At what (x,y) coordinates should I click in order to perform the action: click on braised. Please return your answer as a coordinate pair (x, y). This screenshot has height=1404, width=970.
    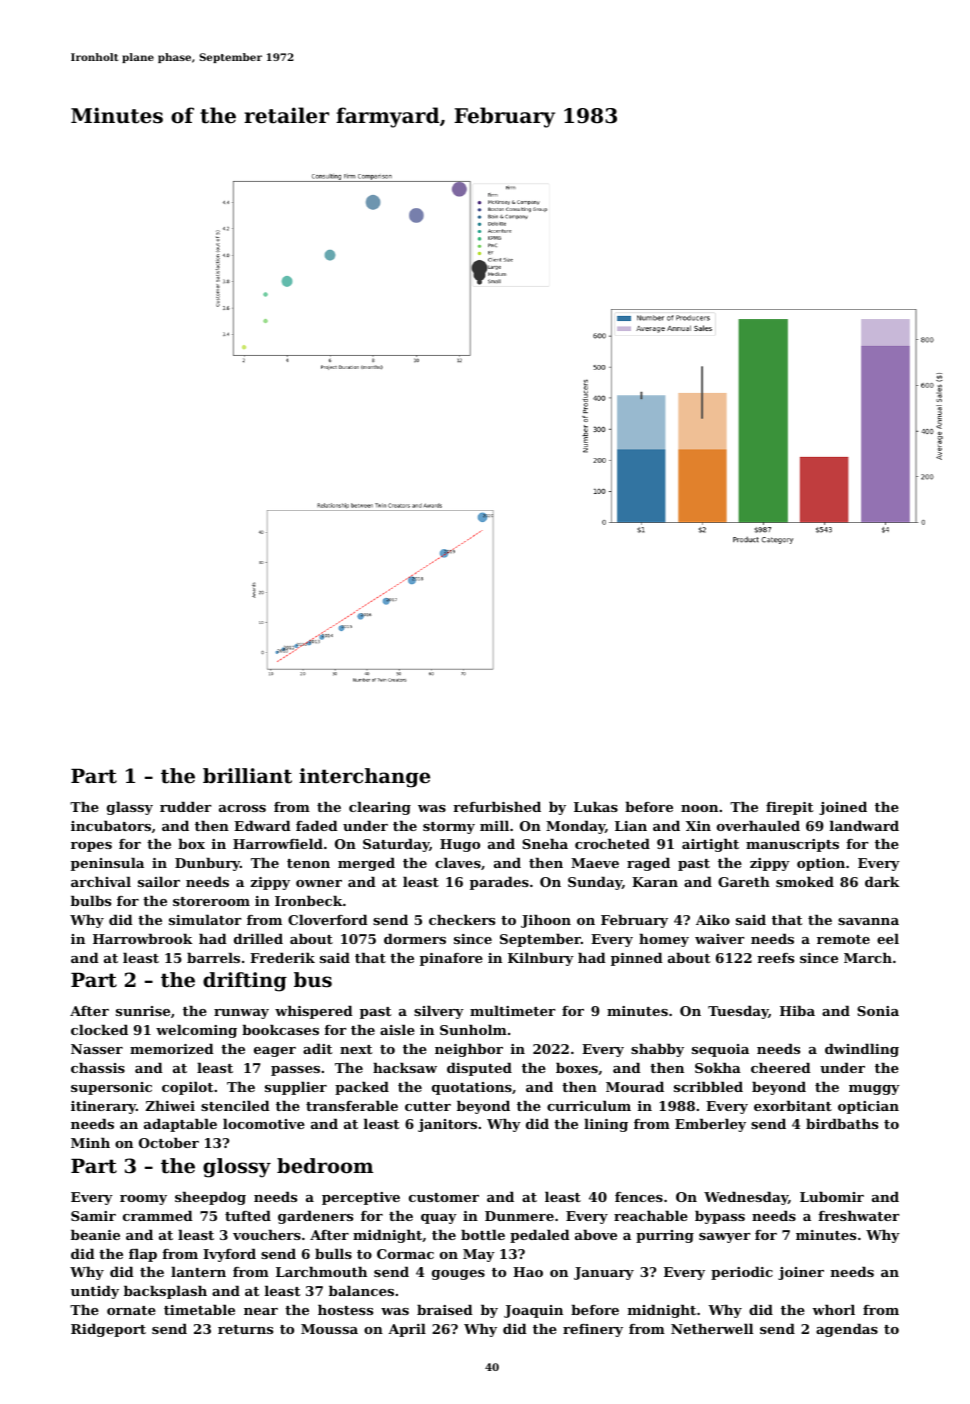
    Looking at the image, I should click on (445, 1310).
